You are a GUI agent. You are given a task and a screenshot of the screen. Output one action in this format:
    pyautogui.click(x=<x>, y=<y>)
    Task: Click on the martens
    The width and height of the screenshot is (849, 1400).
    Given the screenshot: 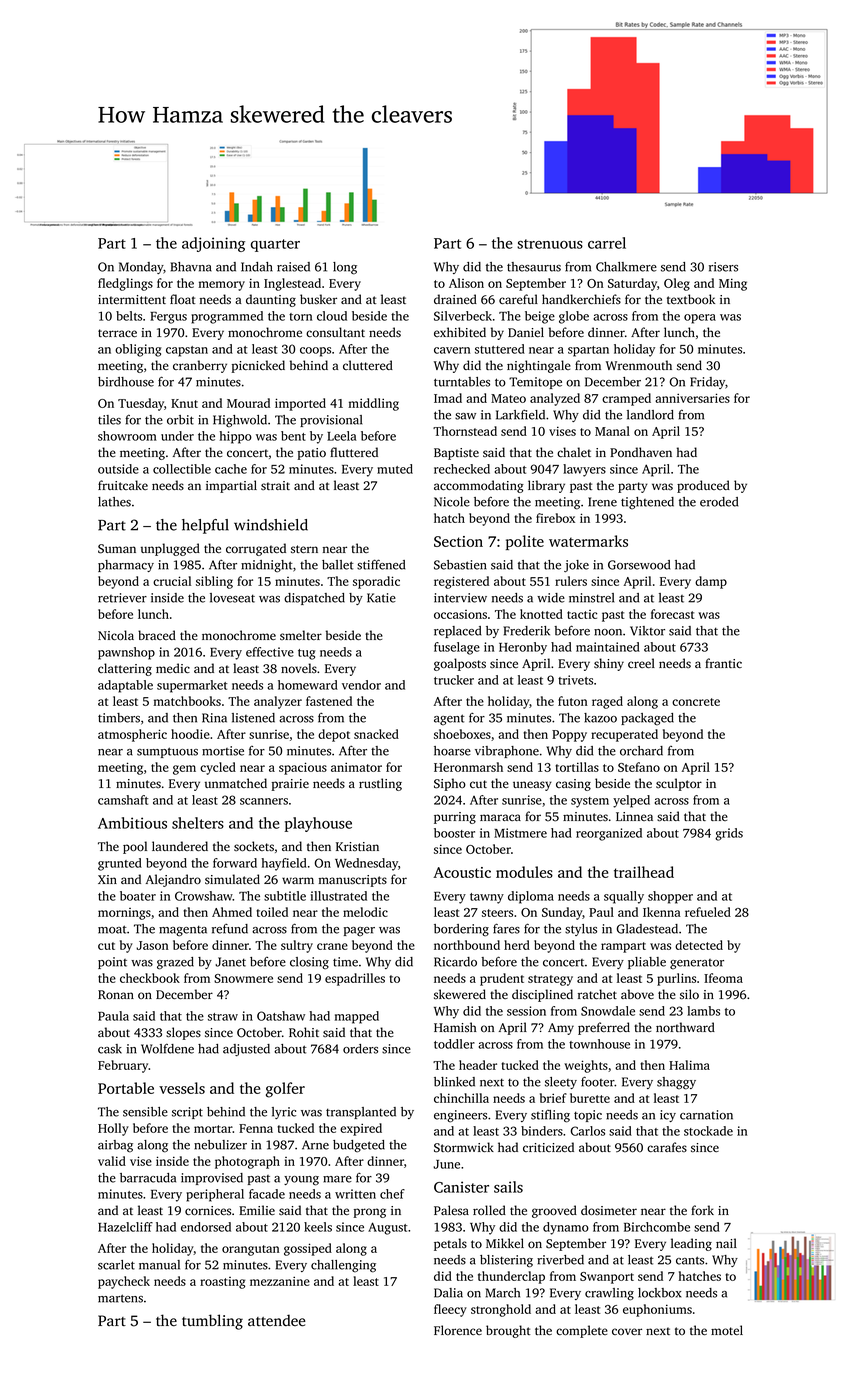 What is the action you would take?
    pyautogui.click(x=120, y=1298)
